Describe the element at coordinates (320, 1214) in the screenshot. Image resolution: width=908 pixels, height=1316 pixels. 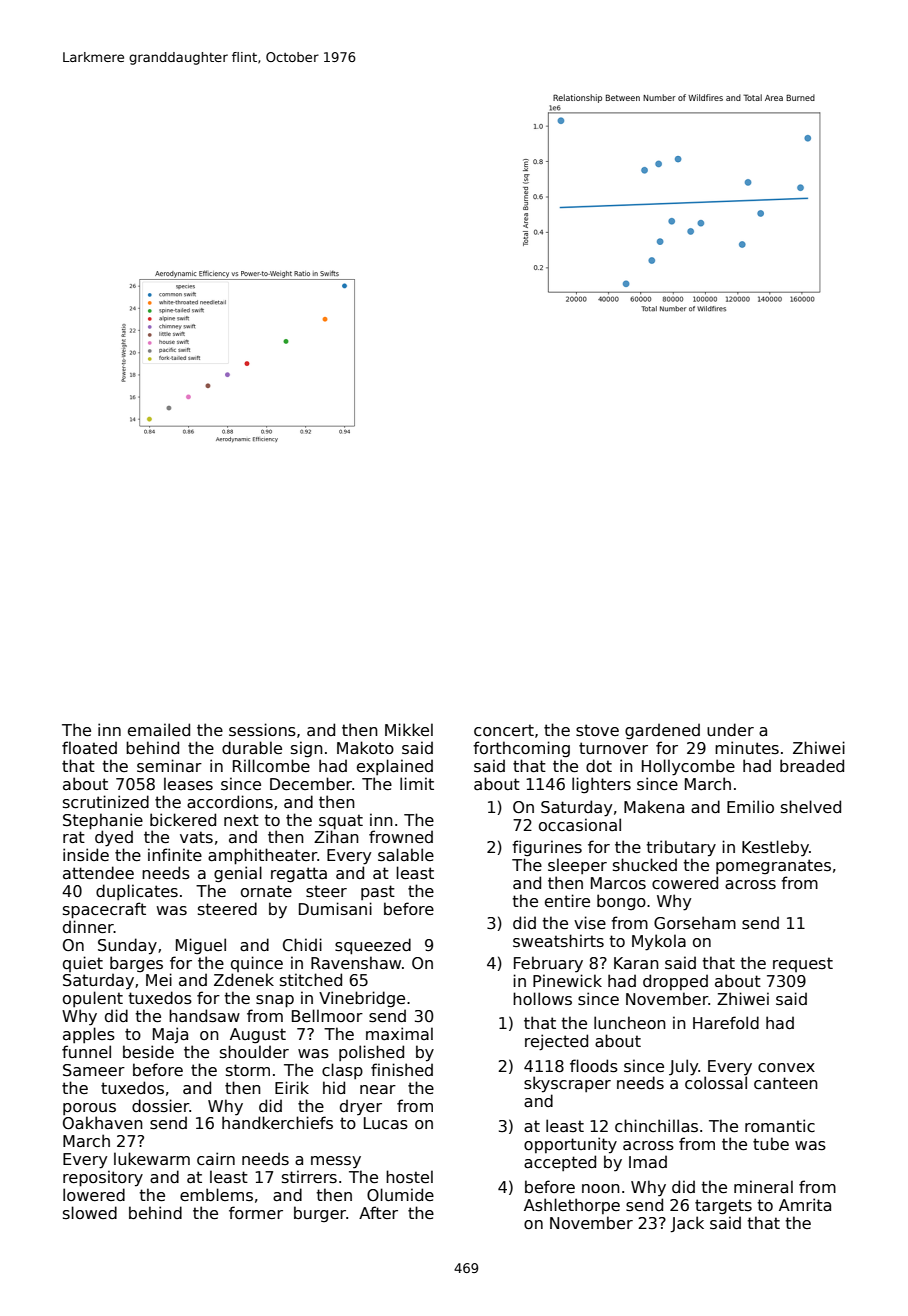
I see `burger` at that location.
